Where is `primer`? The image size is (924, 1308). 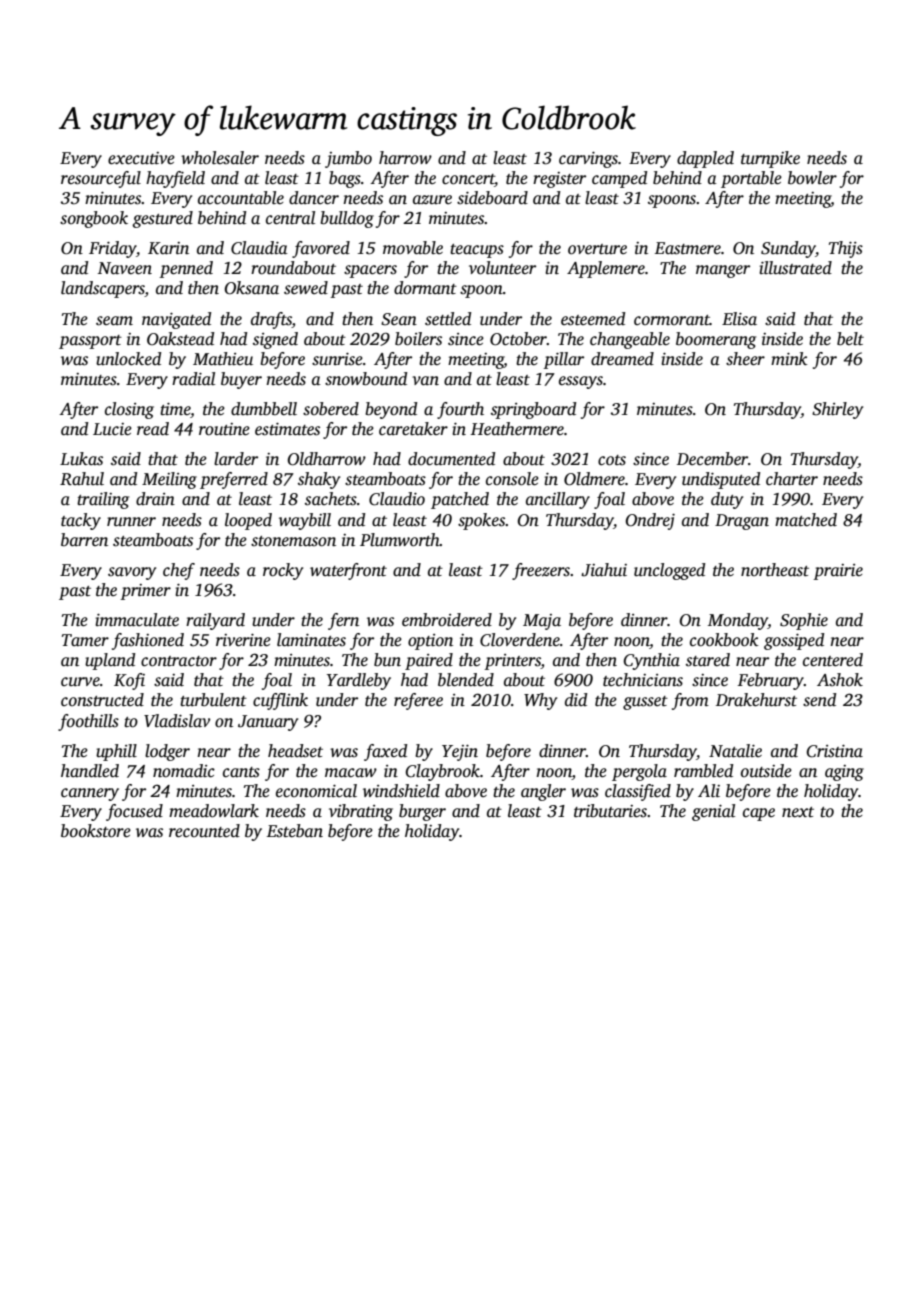 primer is located at coordinates (145, 592).
